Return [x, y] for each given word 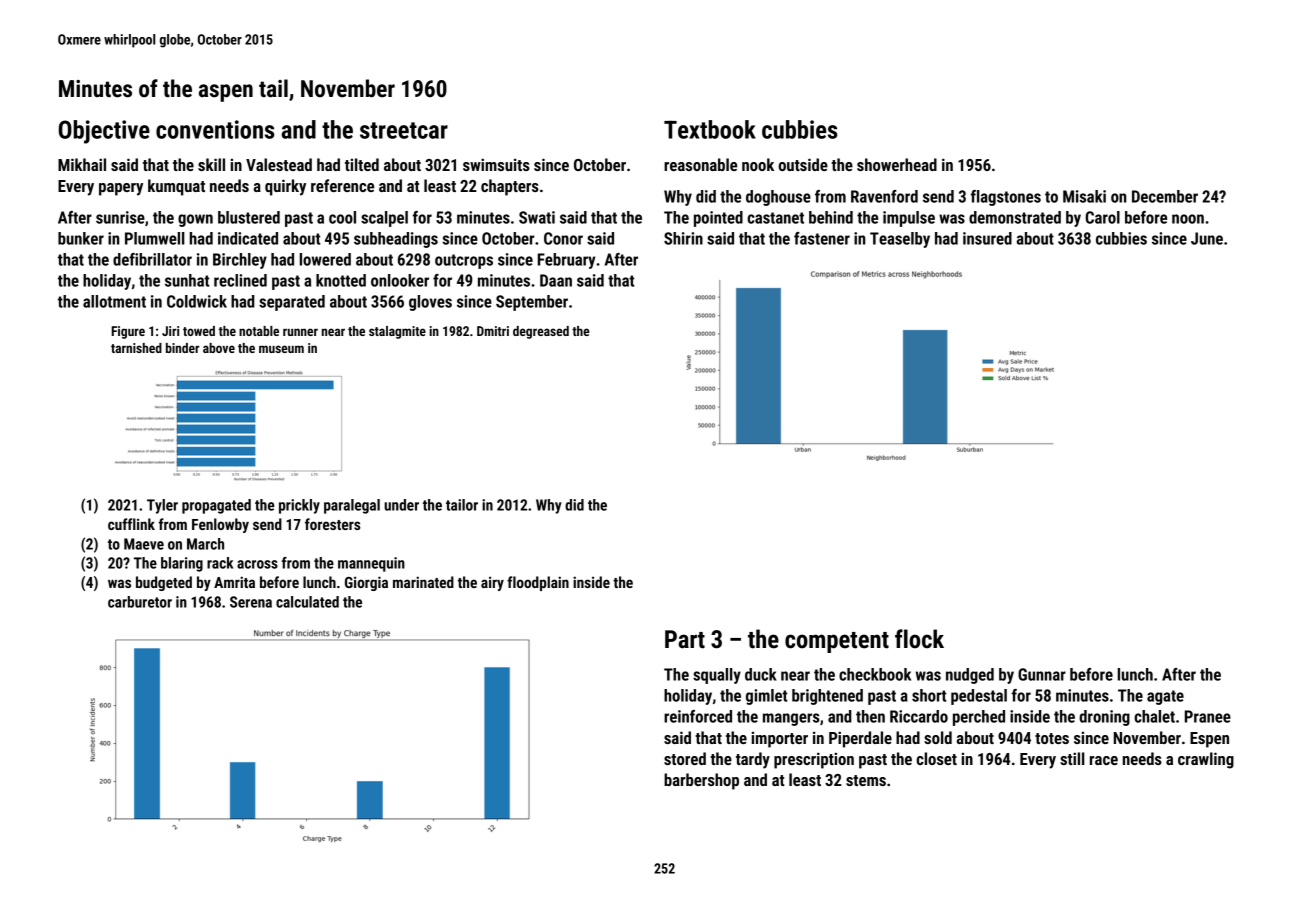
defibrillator [152, 259]
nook [758, 164]
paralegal [352, 506]
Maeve [144, 544]
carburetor [140, 602]
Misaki [1084, 196]
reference [342, 185]
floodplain [538, 583]
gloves [430, 303]
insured [987, 238]
